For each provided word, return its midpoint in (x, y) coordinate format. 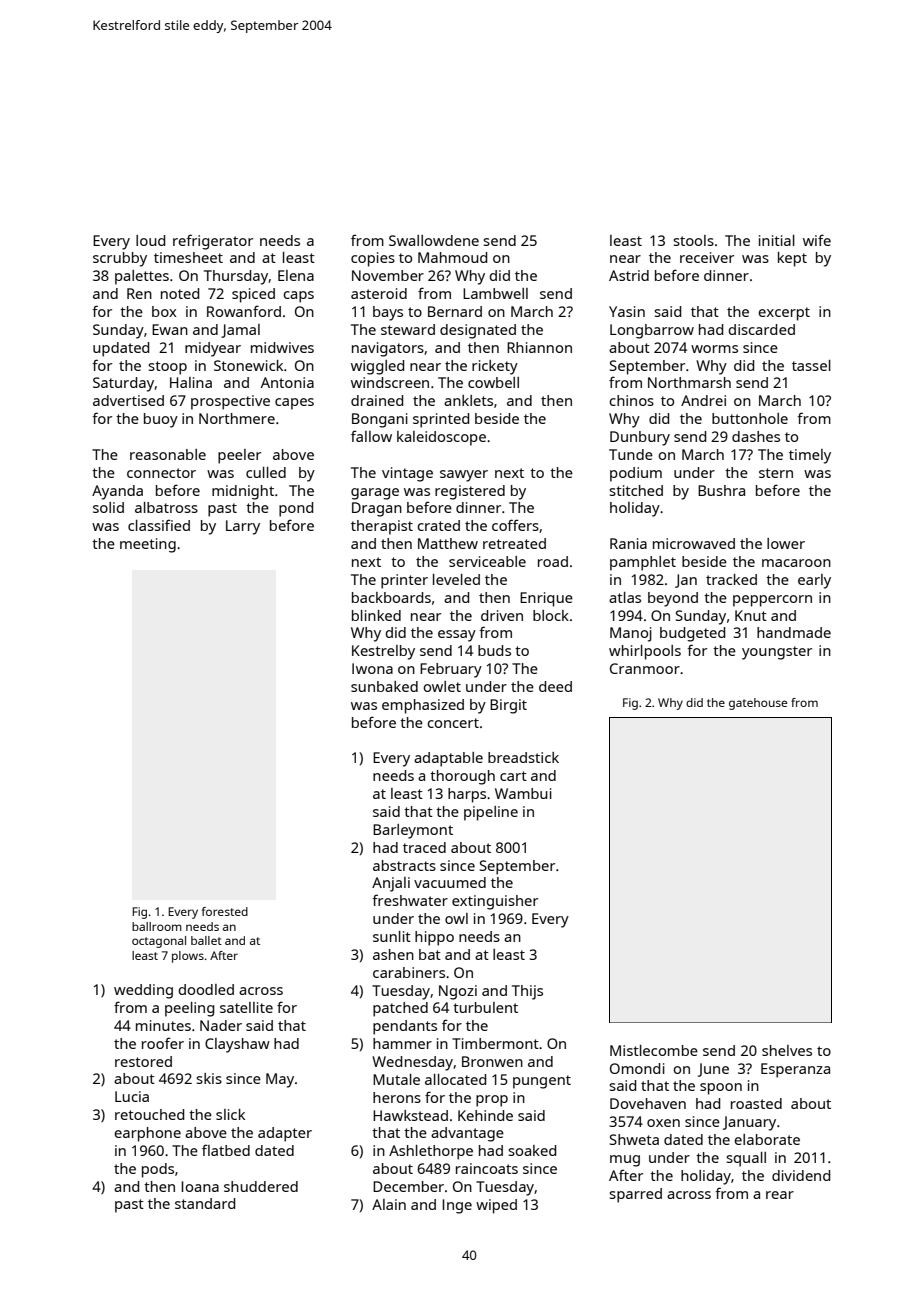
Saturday (124, 384)
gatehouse (758, 704)
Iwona (372, 668)
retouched (149, 1114)
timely (810, 456)
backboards (391, 597)
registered (470, 492)
